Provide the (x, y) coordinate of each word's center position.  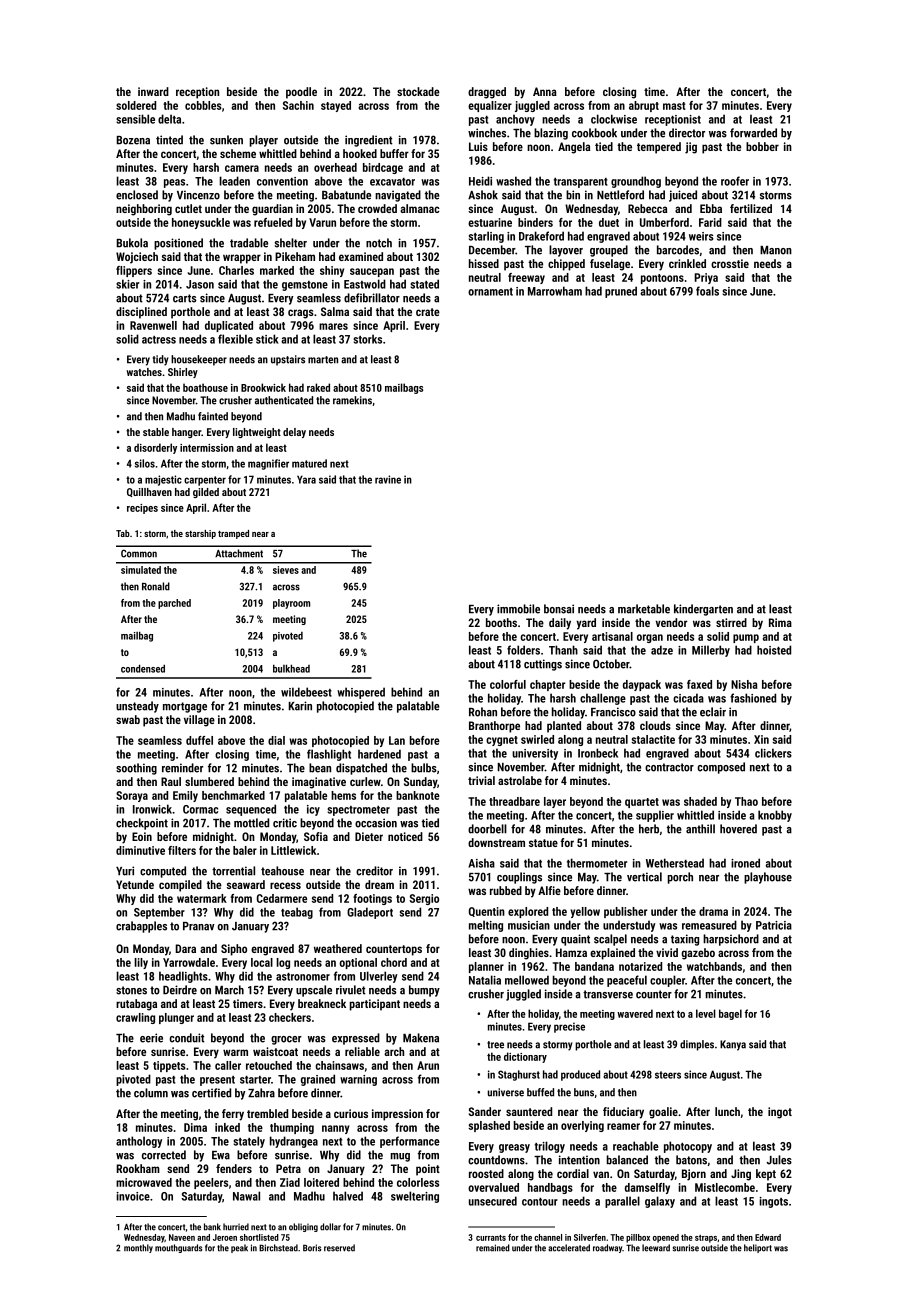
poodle (301, 93)
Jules (779, 1160)
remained (493, 1248)
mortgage (185, 707)
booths (501, 622)
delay (294, 433)
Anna (545, 91)
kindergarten (703, 610)
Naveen (182, 1237)
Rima (780, 622)
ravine (388, 479)
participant (375, 1005)
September (159, 913)
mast (674, 106)
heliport (758, 1248)
